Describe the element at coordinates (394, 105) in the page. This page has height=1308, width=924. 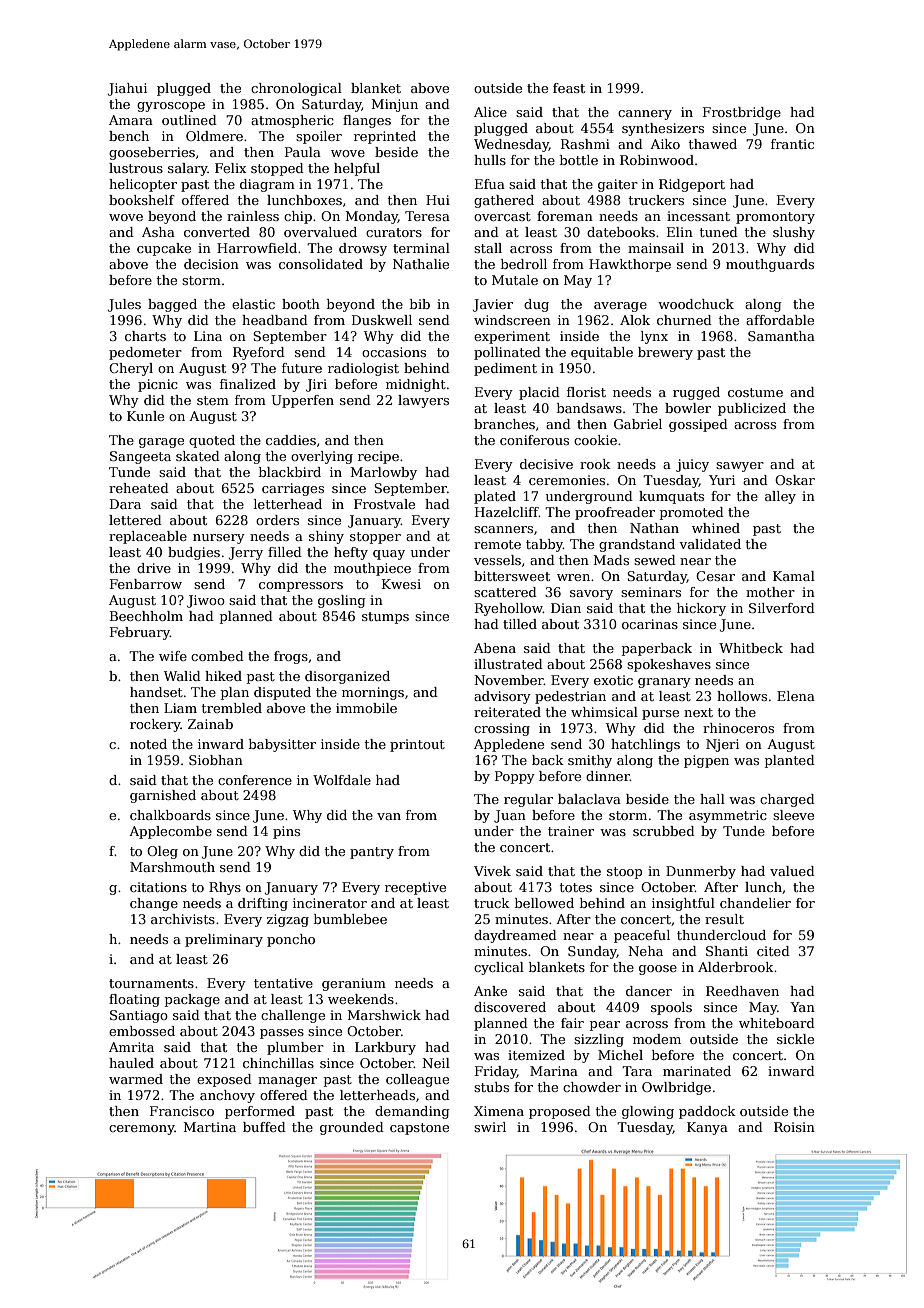
I see `Minjun` at that location.
